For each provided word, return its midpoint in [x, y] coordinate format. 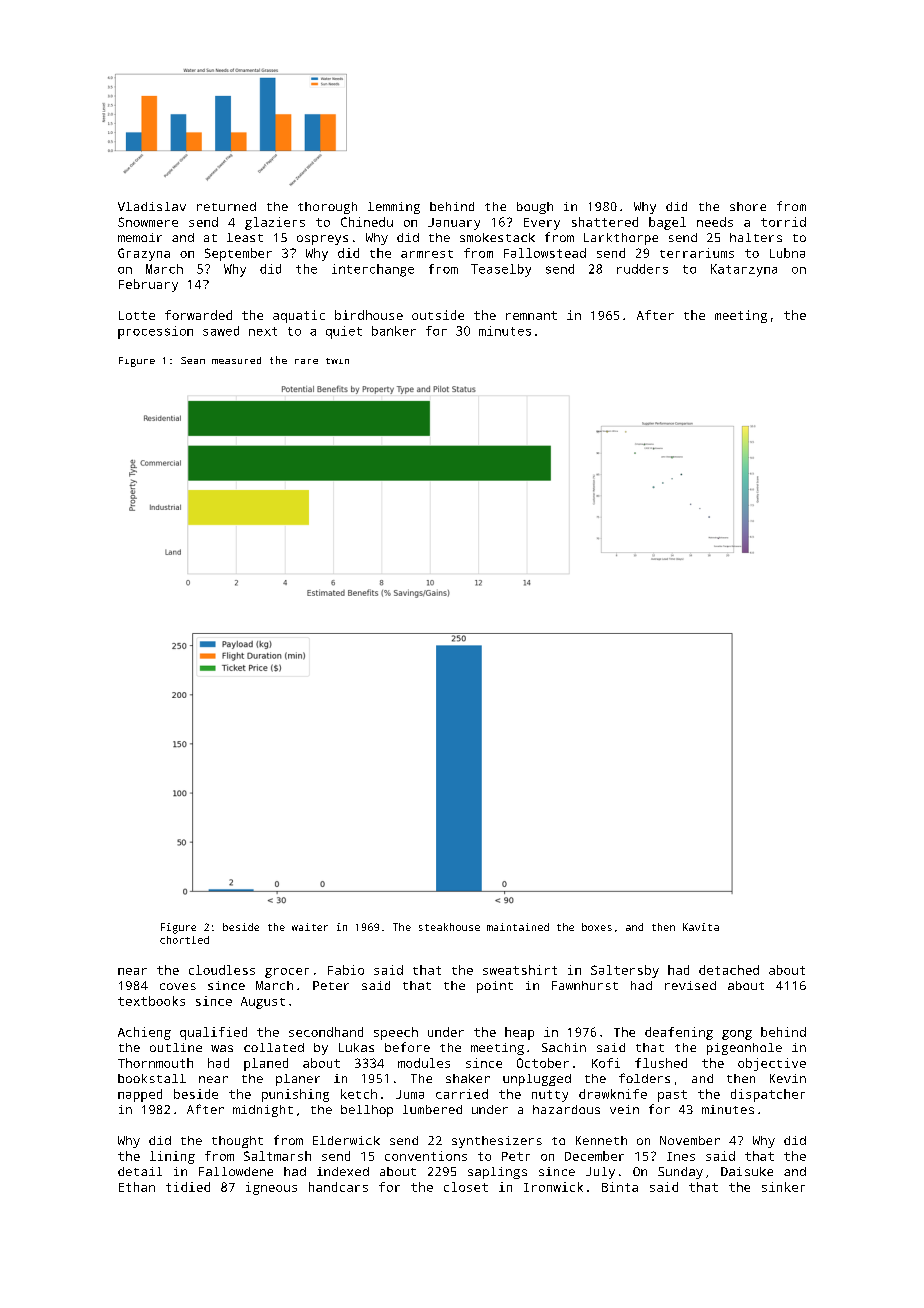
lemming [394, 208]
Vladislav [152, 206]
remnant [531, 315]
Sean [193, 360]
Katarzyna [744, 270]
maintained [518, 927]
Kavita [701, 927]
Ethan [137, 1187]
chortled [184, 940]
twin [337, 361]
